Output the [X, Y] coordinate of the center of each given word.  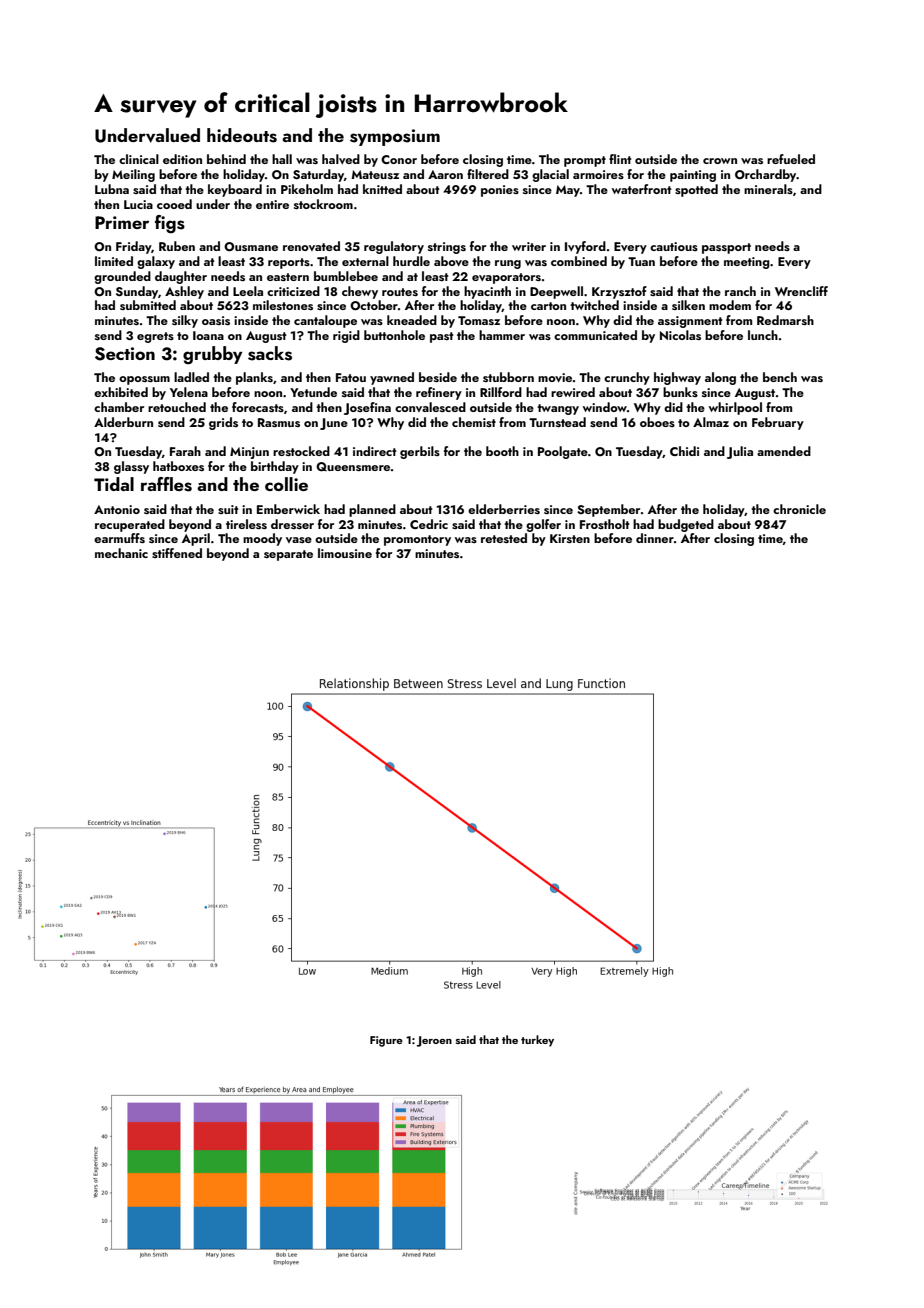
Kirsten [570, 538]
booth [502, 451]
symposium [395, 137]
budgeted [686, 525]
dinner [655, 538]
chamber [119, 407]
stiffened [177, 553]
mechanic [121, 553]
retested [504, 538]
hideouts [242, 135]
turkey [537, 1041]
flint [620, 159]
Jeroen [434, 1041]
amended [784, 451]
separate [288, 555]
